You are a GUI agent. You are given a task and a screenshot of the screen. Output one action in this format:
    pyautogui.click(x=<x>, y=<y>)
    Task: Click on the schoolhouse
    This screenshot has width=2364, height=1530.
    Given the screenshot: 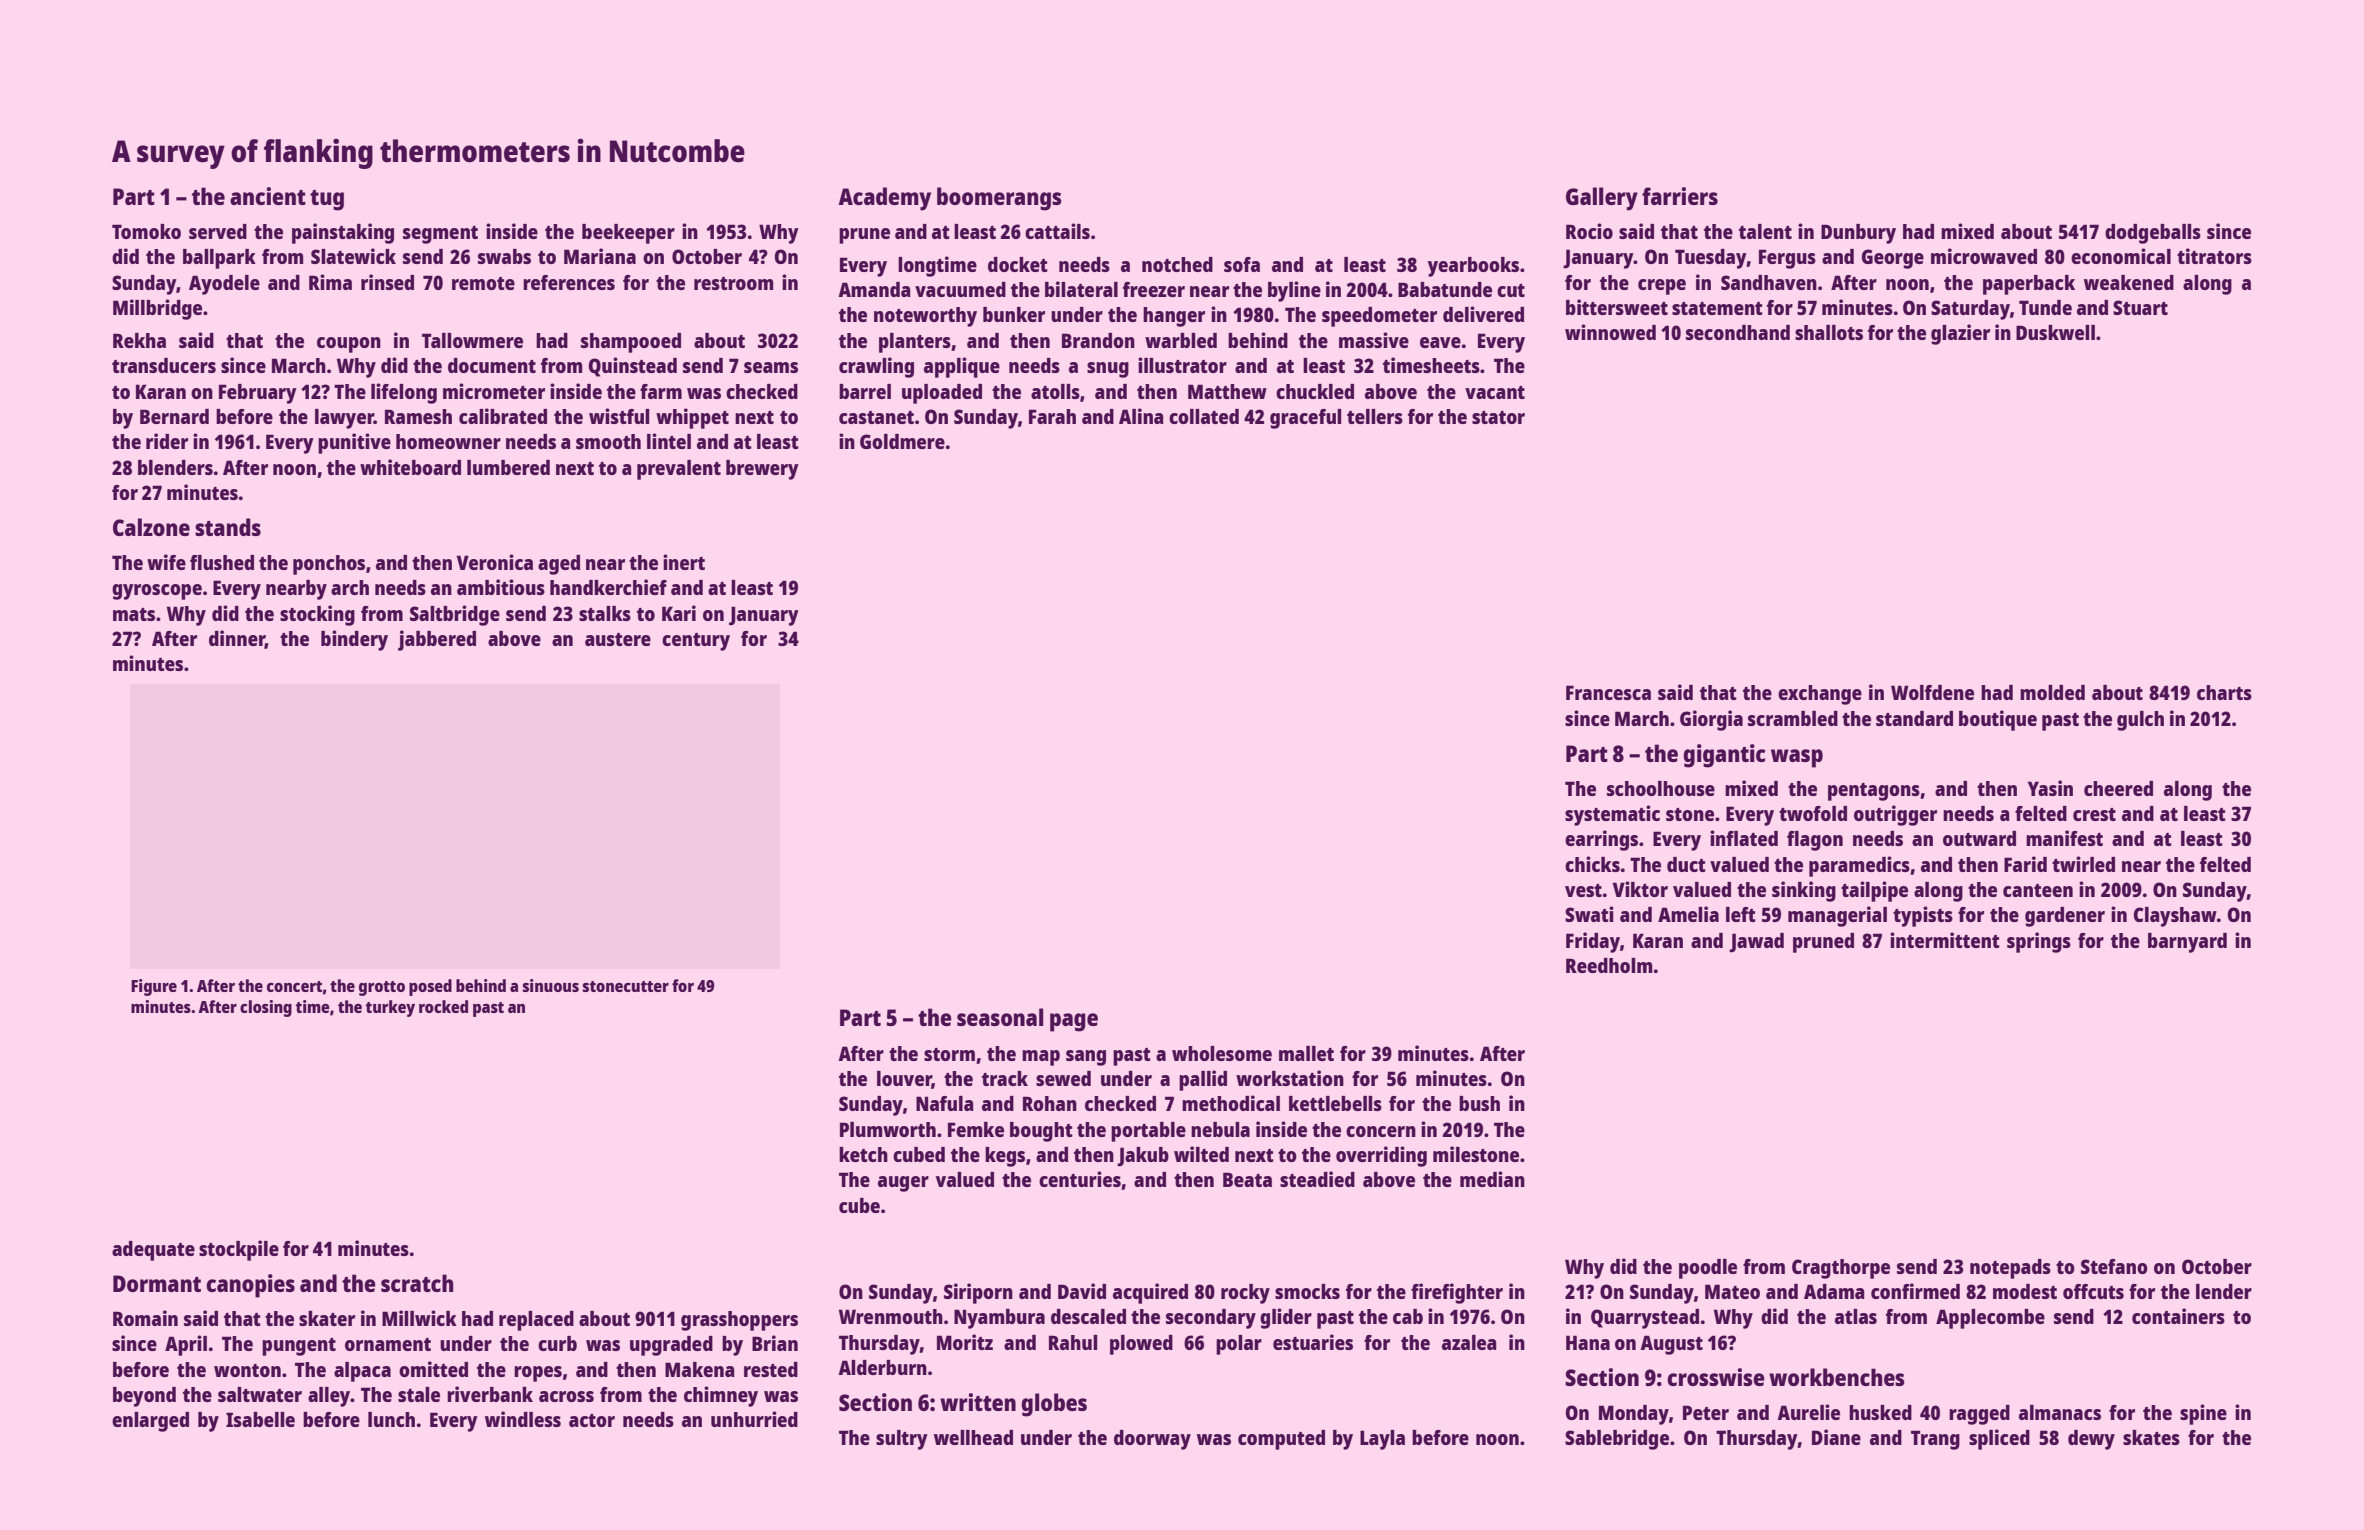 What is the action you would take?
    pyautogui.click(x=1661, y=788)
